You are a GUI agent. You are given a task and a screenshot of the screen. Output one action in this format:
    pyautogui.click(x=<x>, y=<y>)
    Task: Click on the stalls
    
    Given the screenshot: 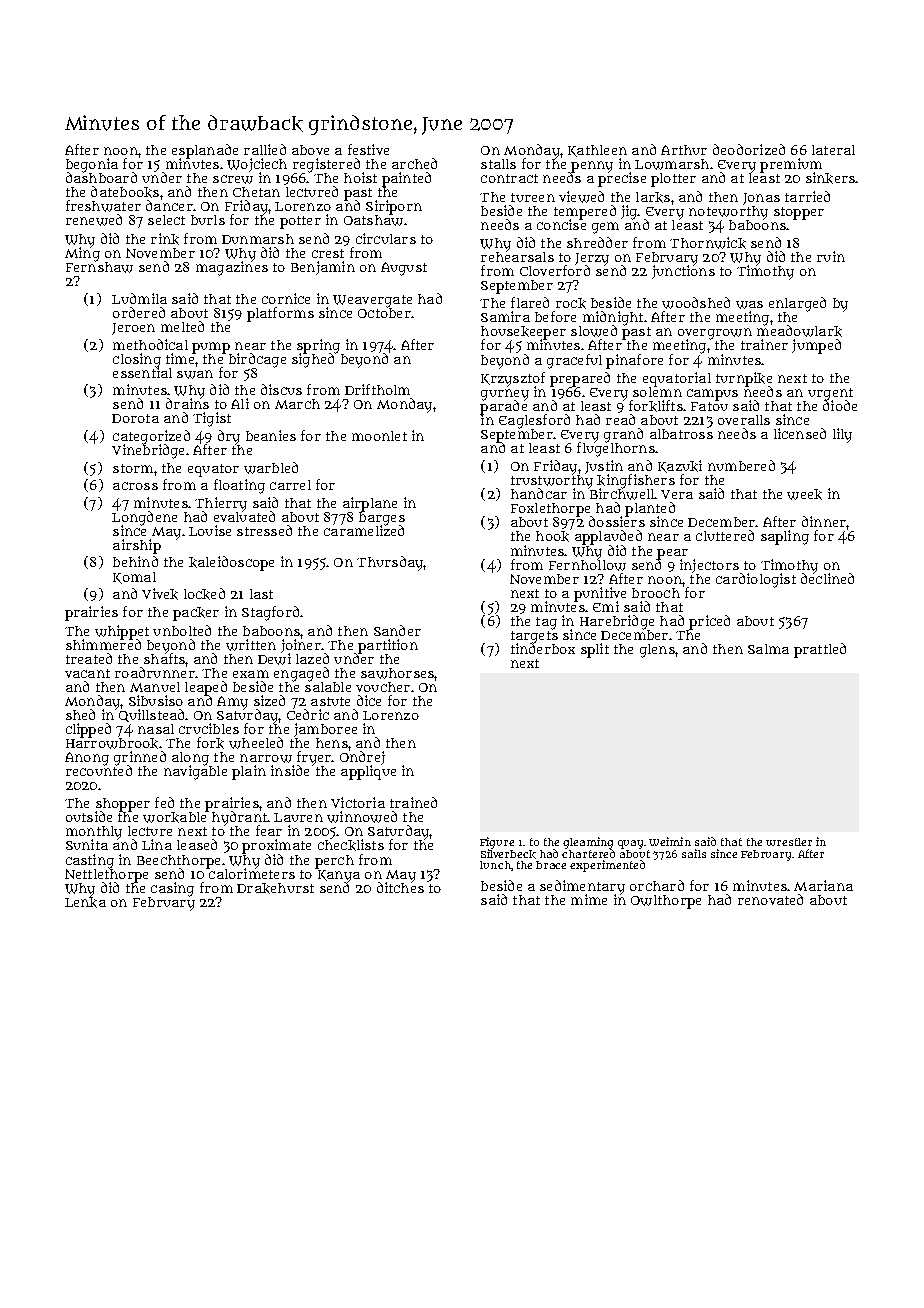 What is the action you would take?
    pyautogui.click(x=498, y=164)
